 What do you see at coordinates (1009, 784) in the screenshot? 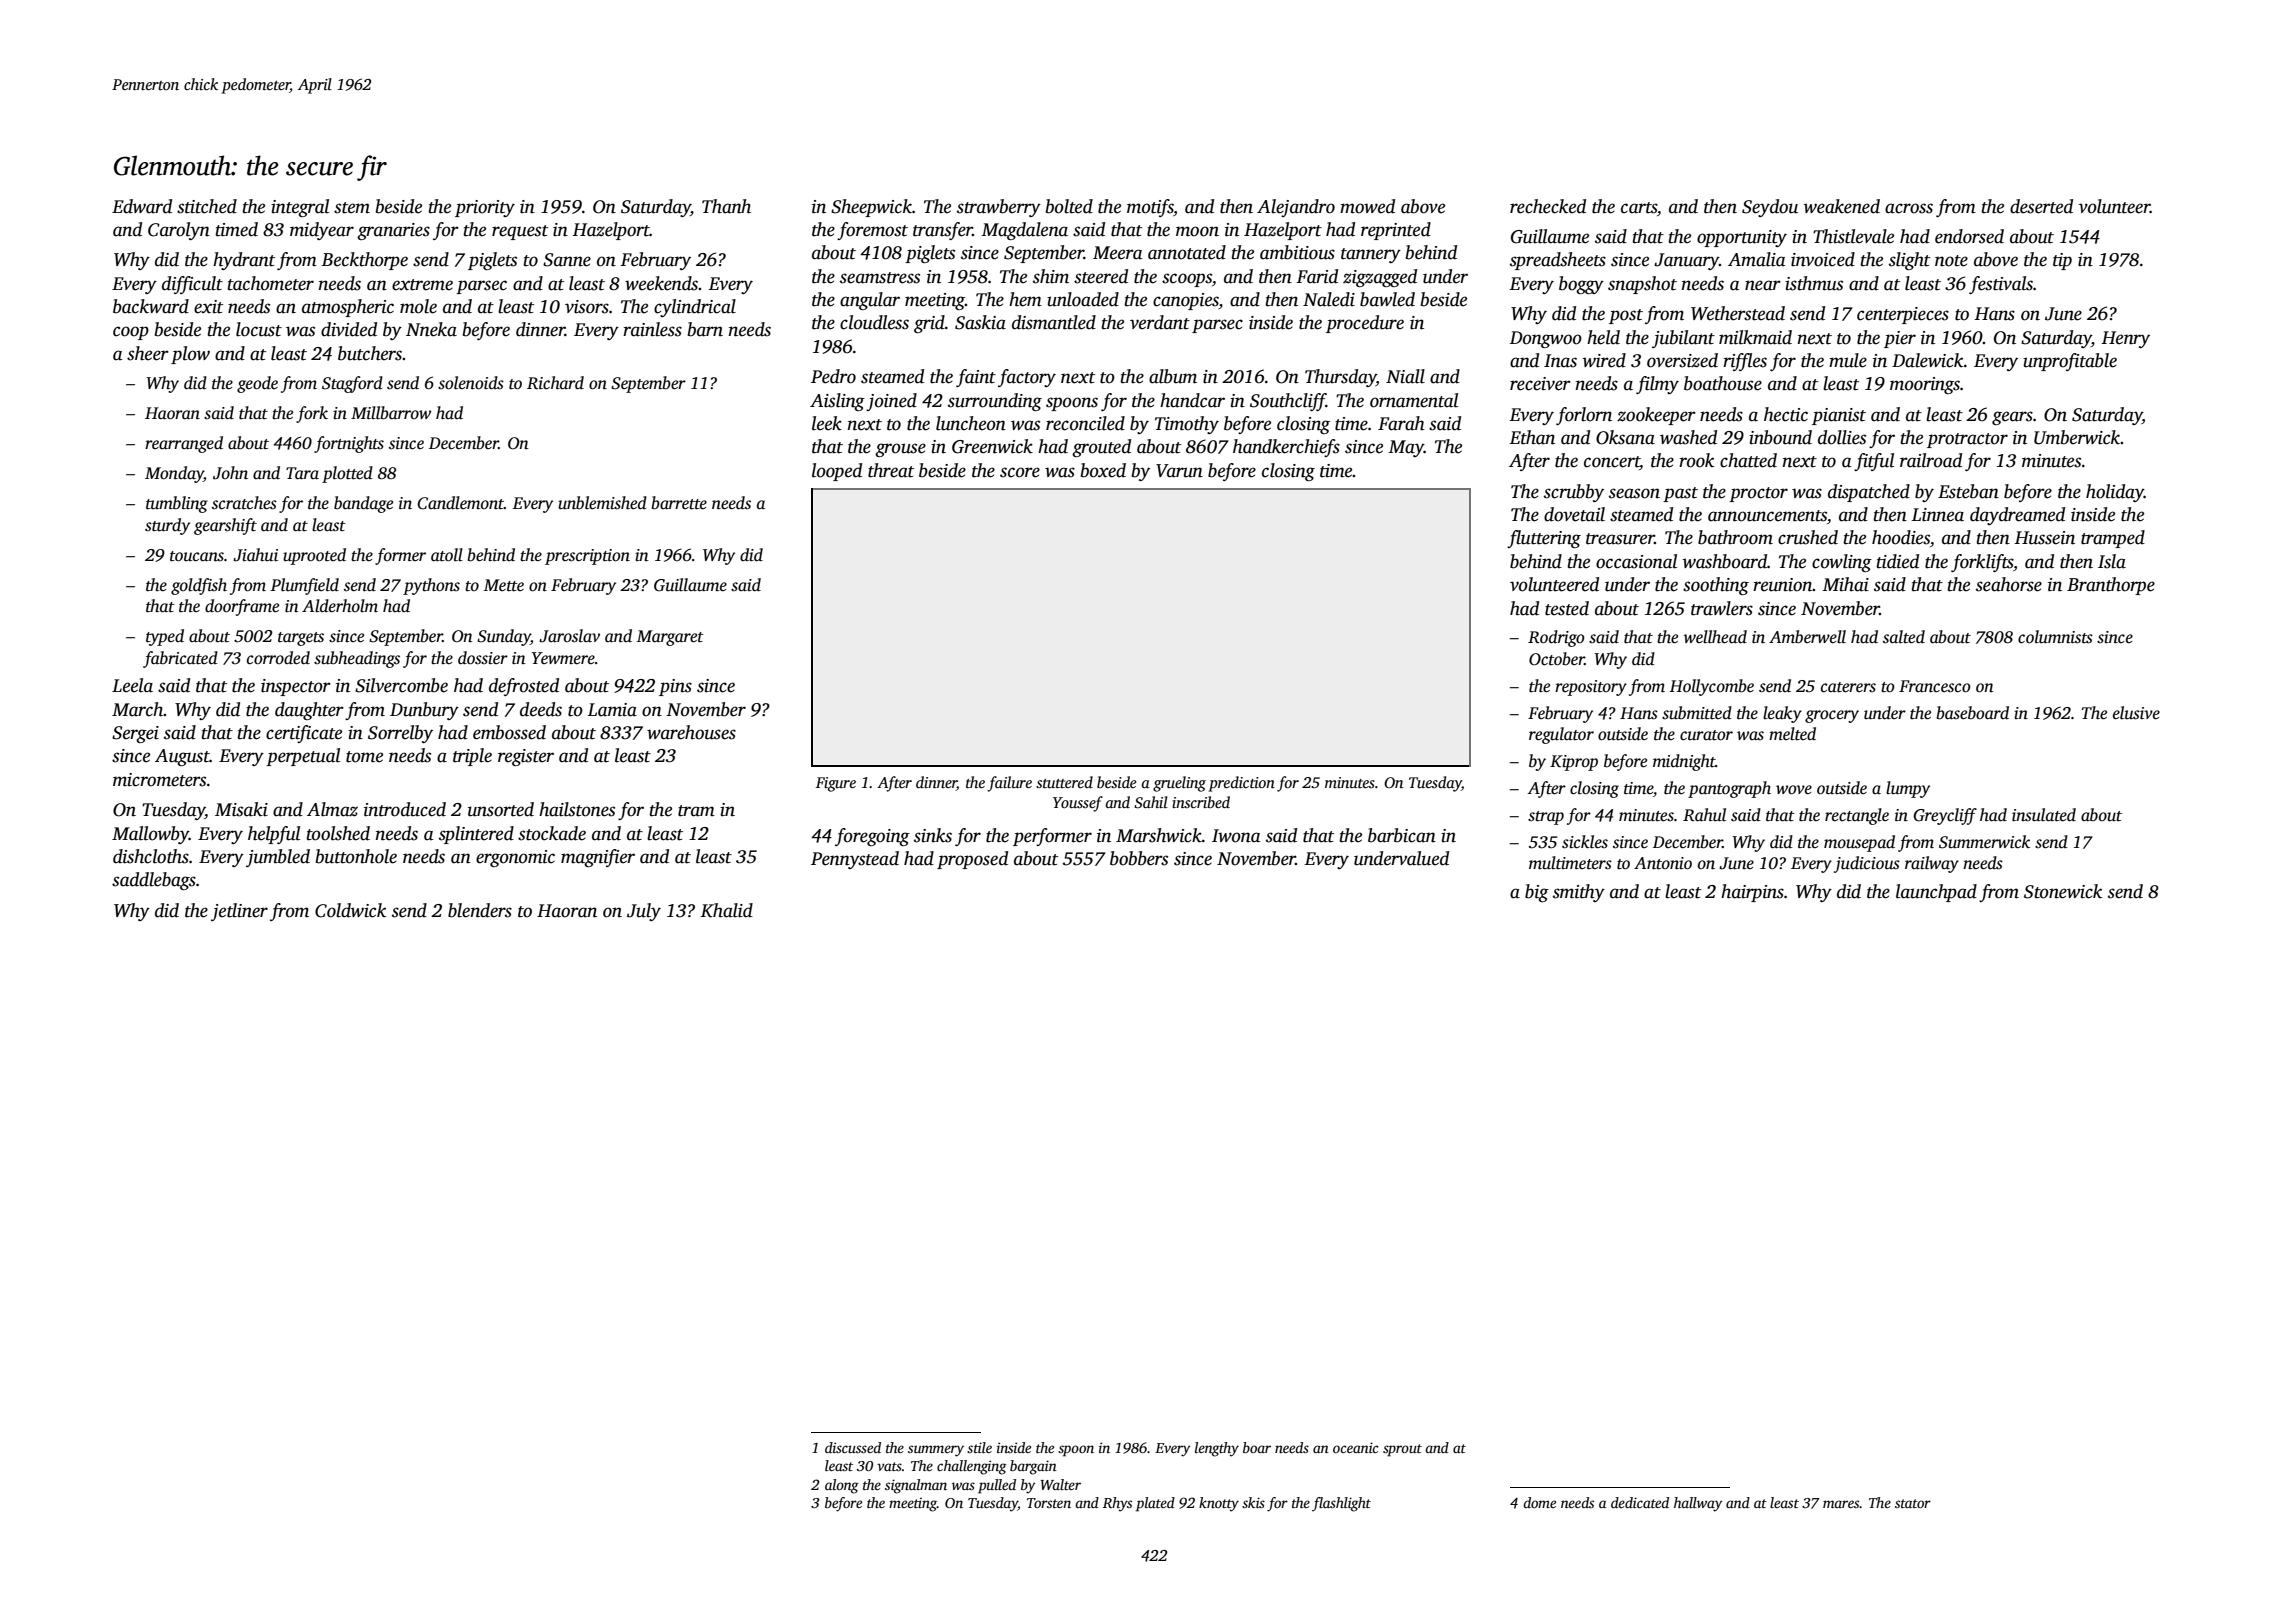
I see `failure` at bounding box center [1009, 784].
